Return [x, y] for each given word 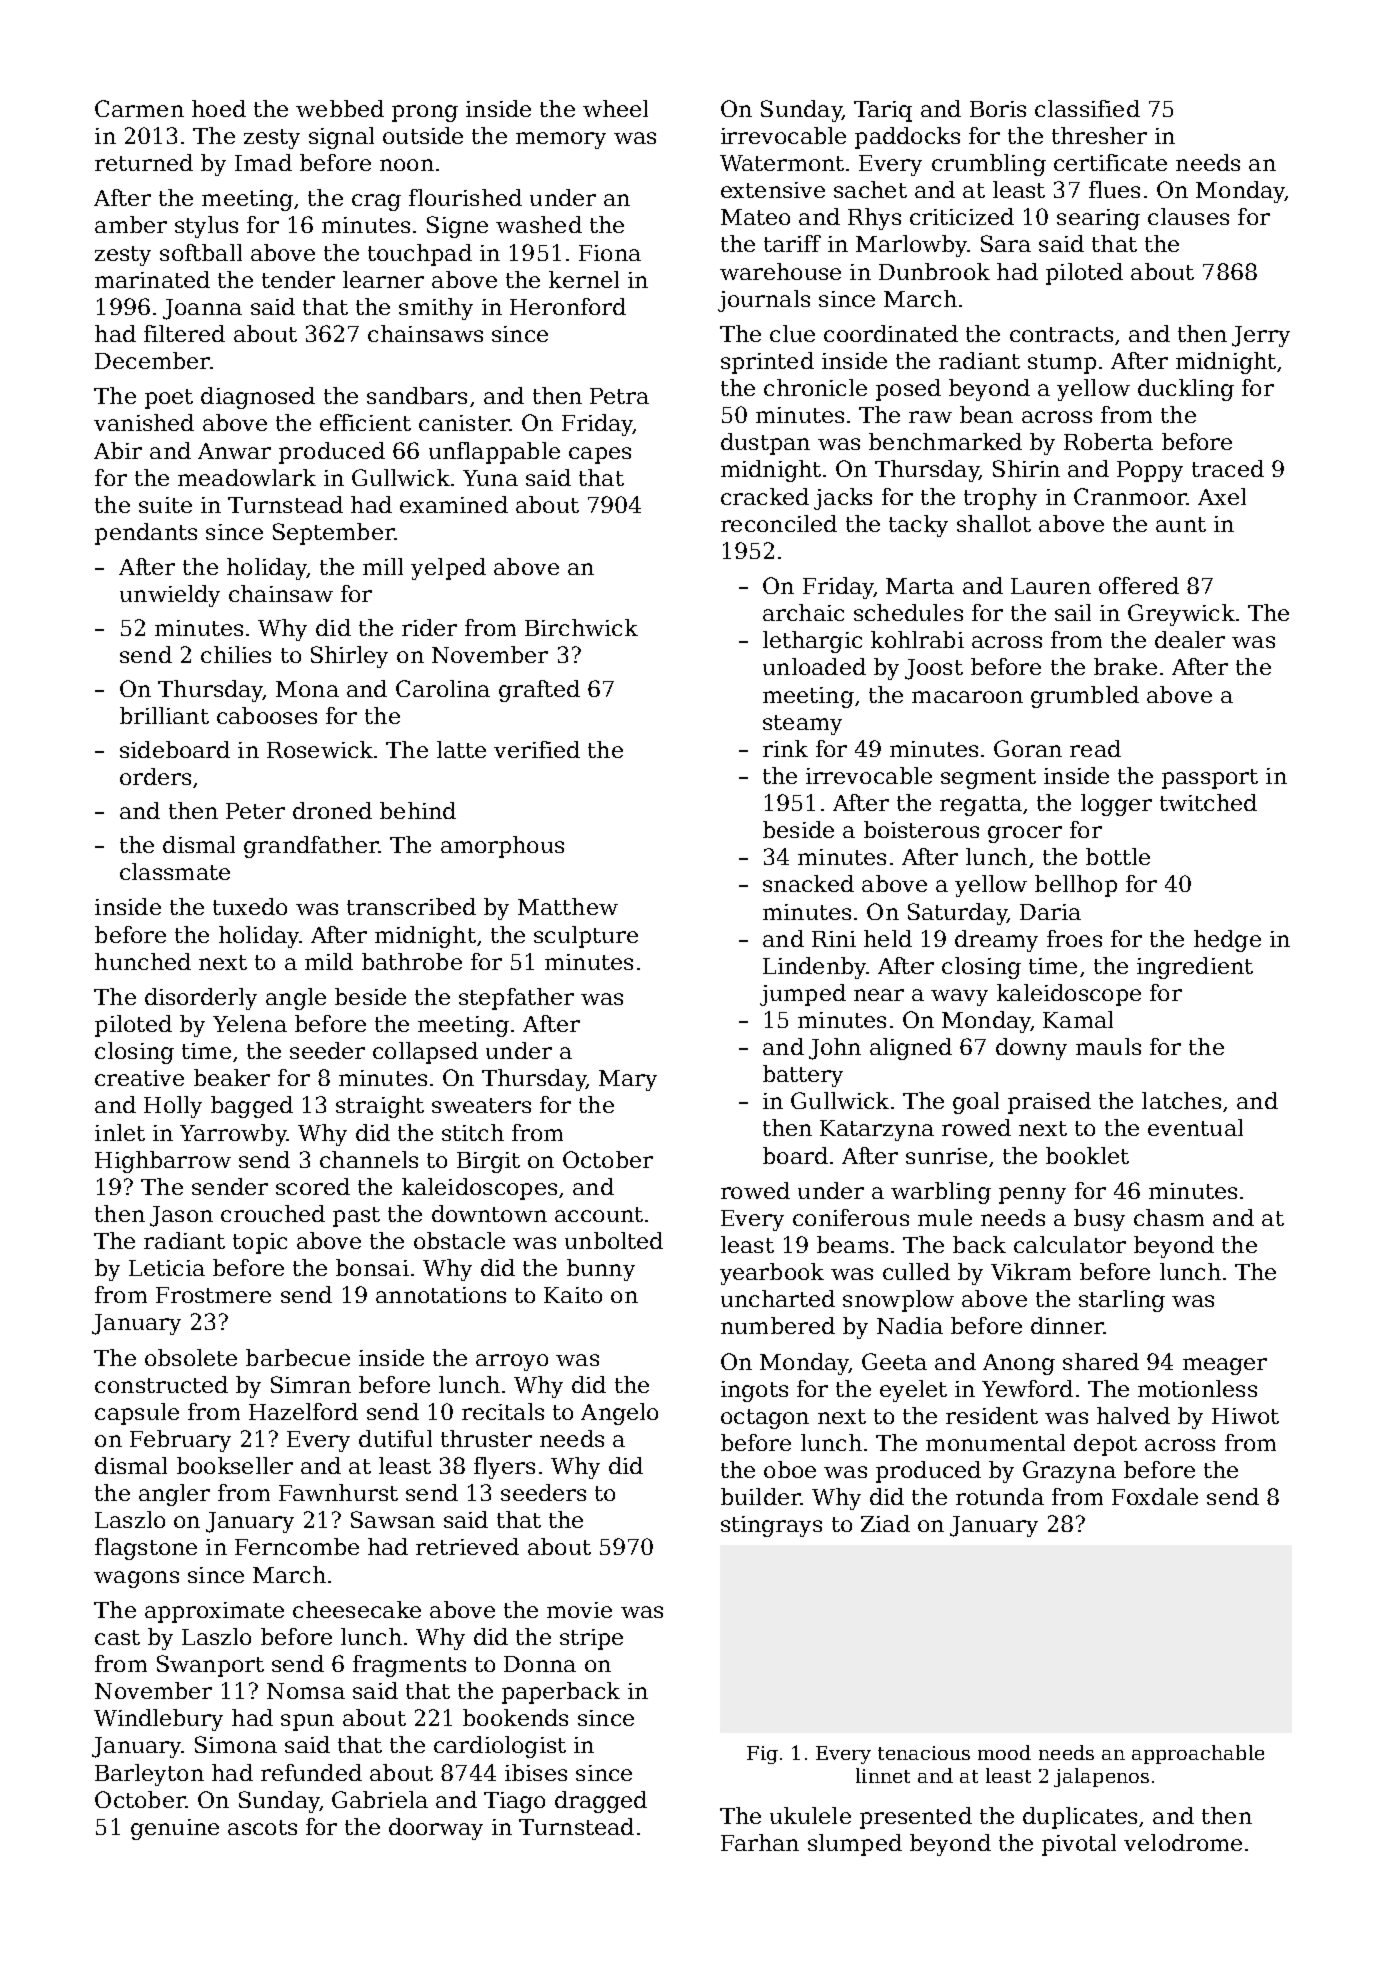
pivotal [1079, 1845]
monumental [995, 1442]
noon [407, 165]
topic [260, 1243]
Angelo [619, 1414]
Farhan [760, 1842]
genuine [175, 1829]
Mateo [755, 217]
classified [1087, 108]
